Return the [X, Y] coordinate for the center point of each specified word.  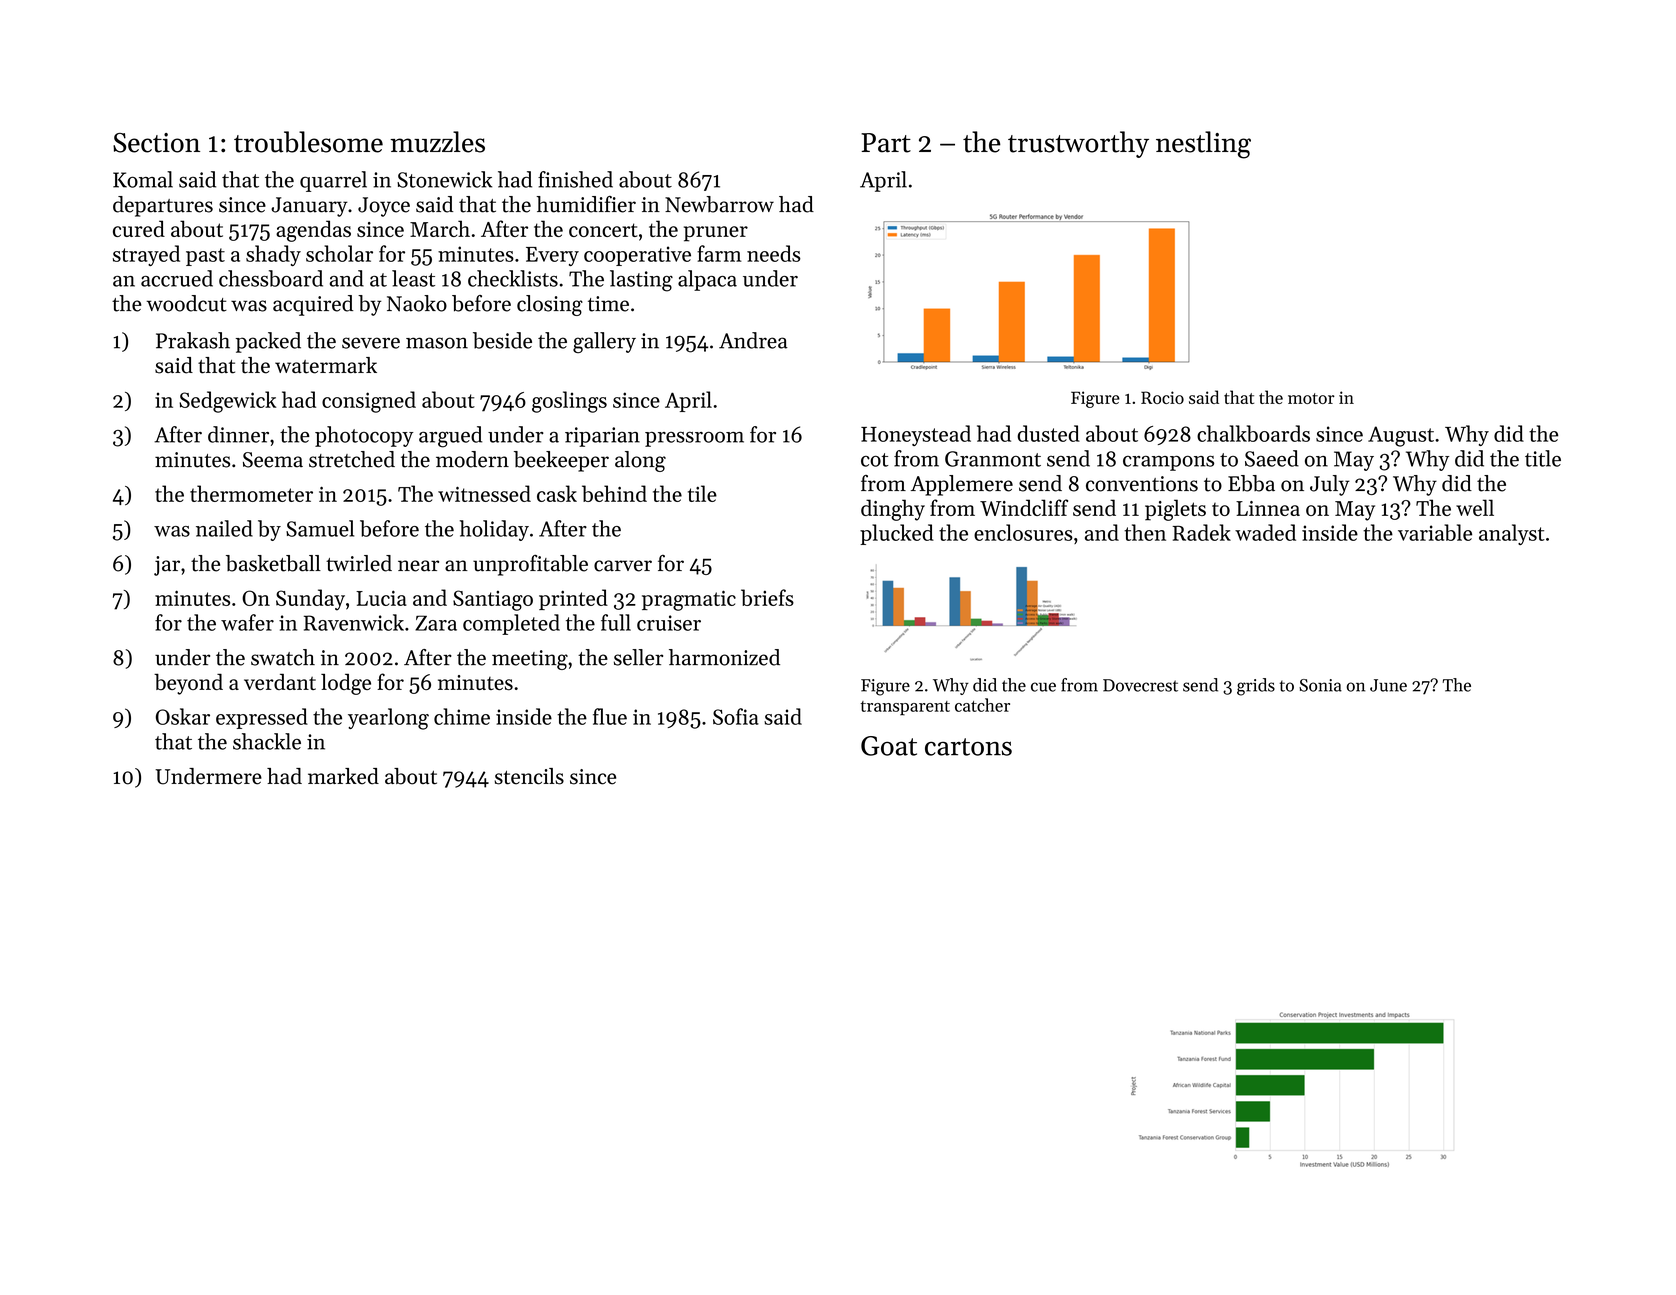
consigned [369, 402]
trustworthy [1078, 144]
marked [343, 776]
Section [156, 143]
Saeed [1272, 458]
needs [774, 253]
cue [1043, 687]
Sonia [1320, 685]
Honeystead [916, 435]
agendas [313, 231]
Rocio [1162, 397]
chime [462, 716]
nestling [1203, 145]
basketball [273, 563]
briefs [767, 597]
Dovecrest [1140, 685]
